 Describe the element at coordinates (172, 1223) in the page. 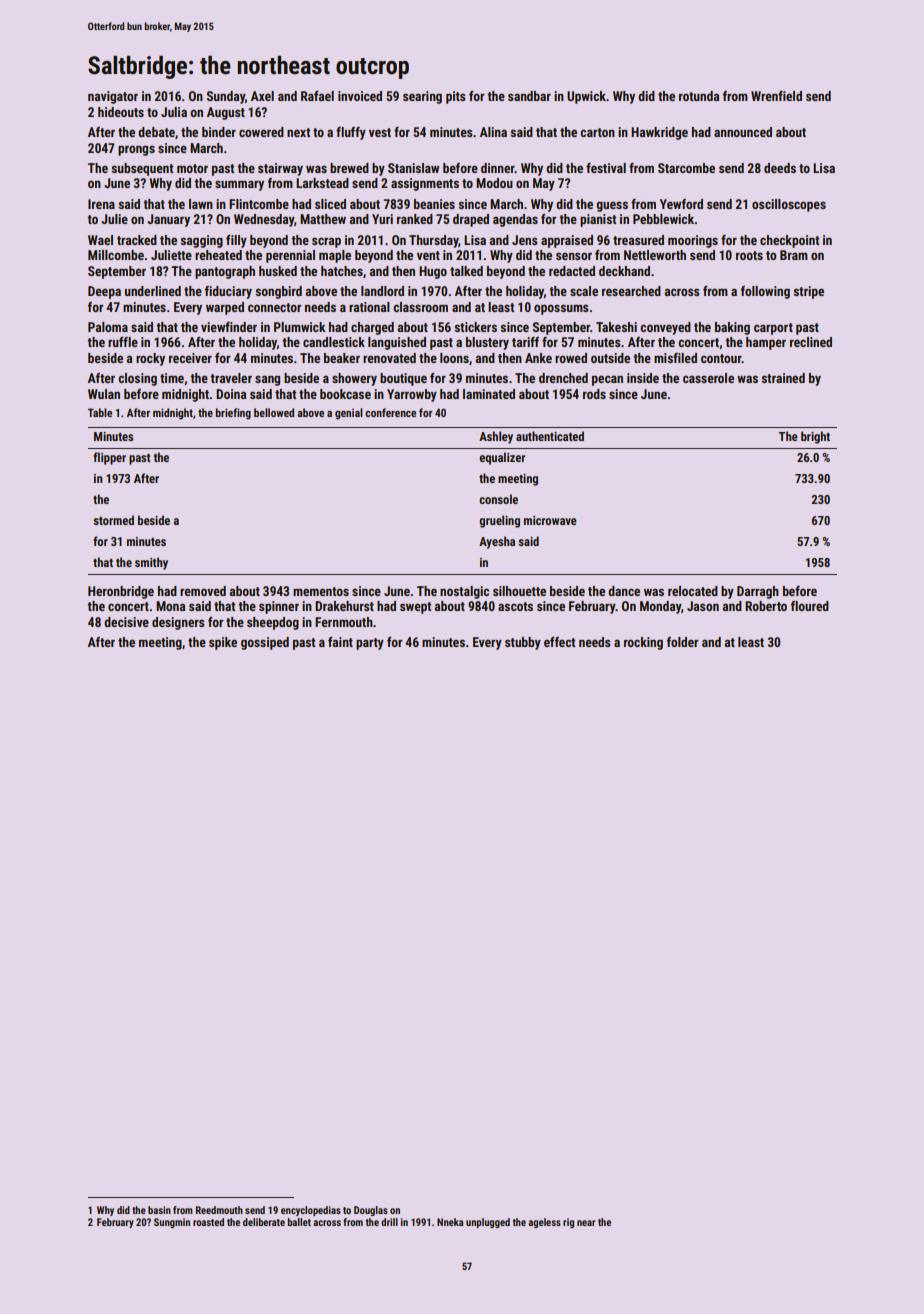

I see `Sungmin` at that location.
